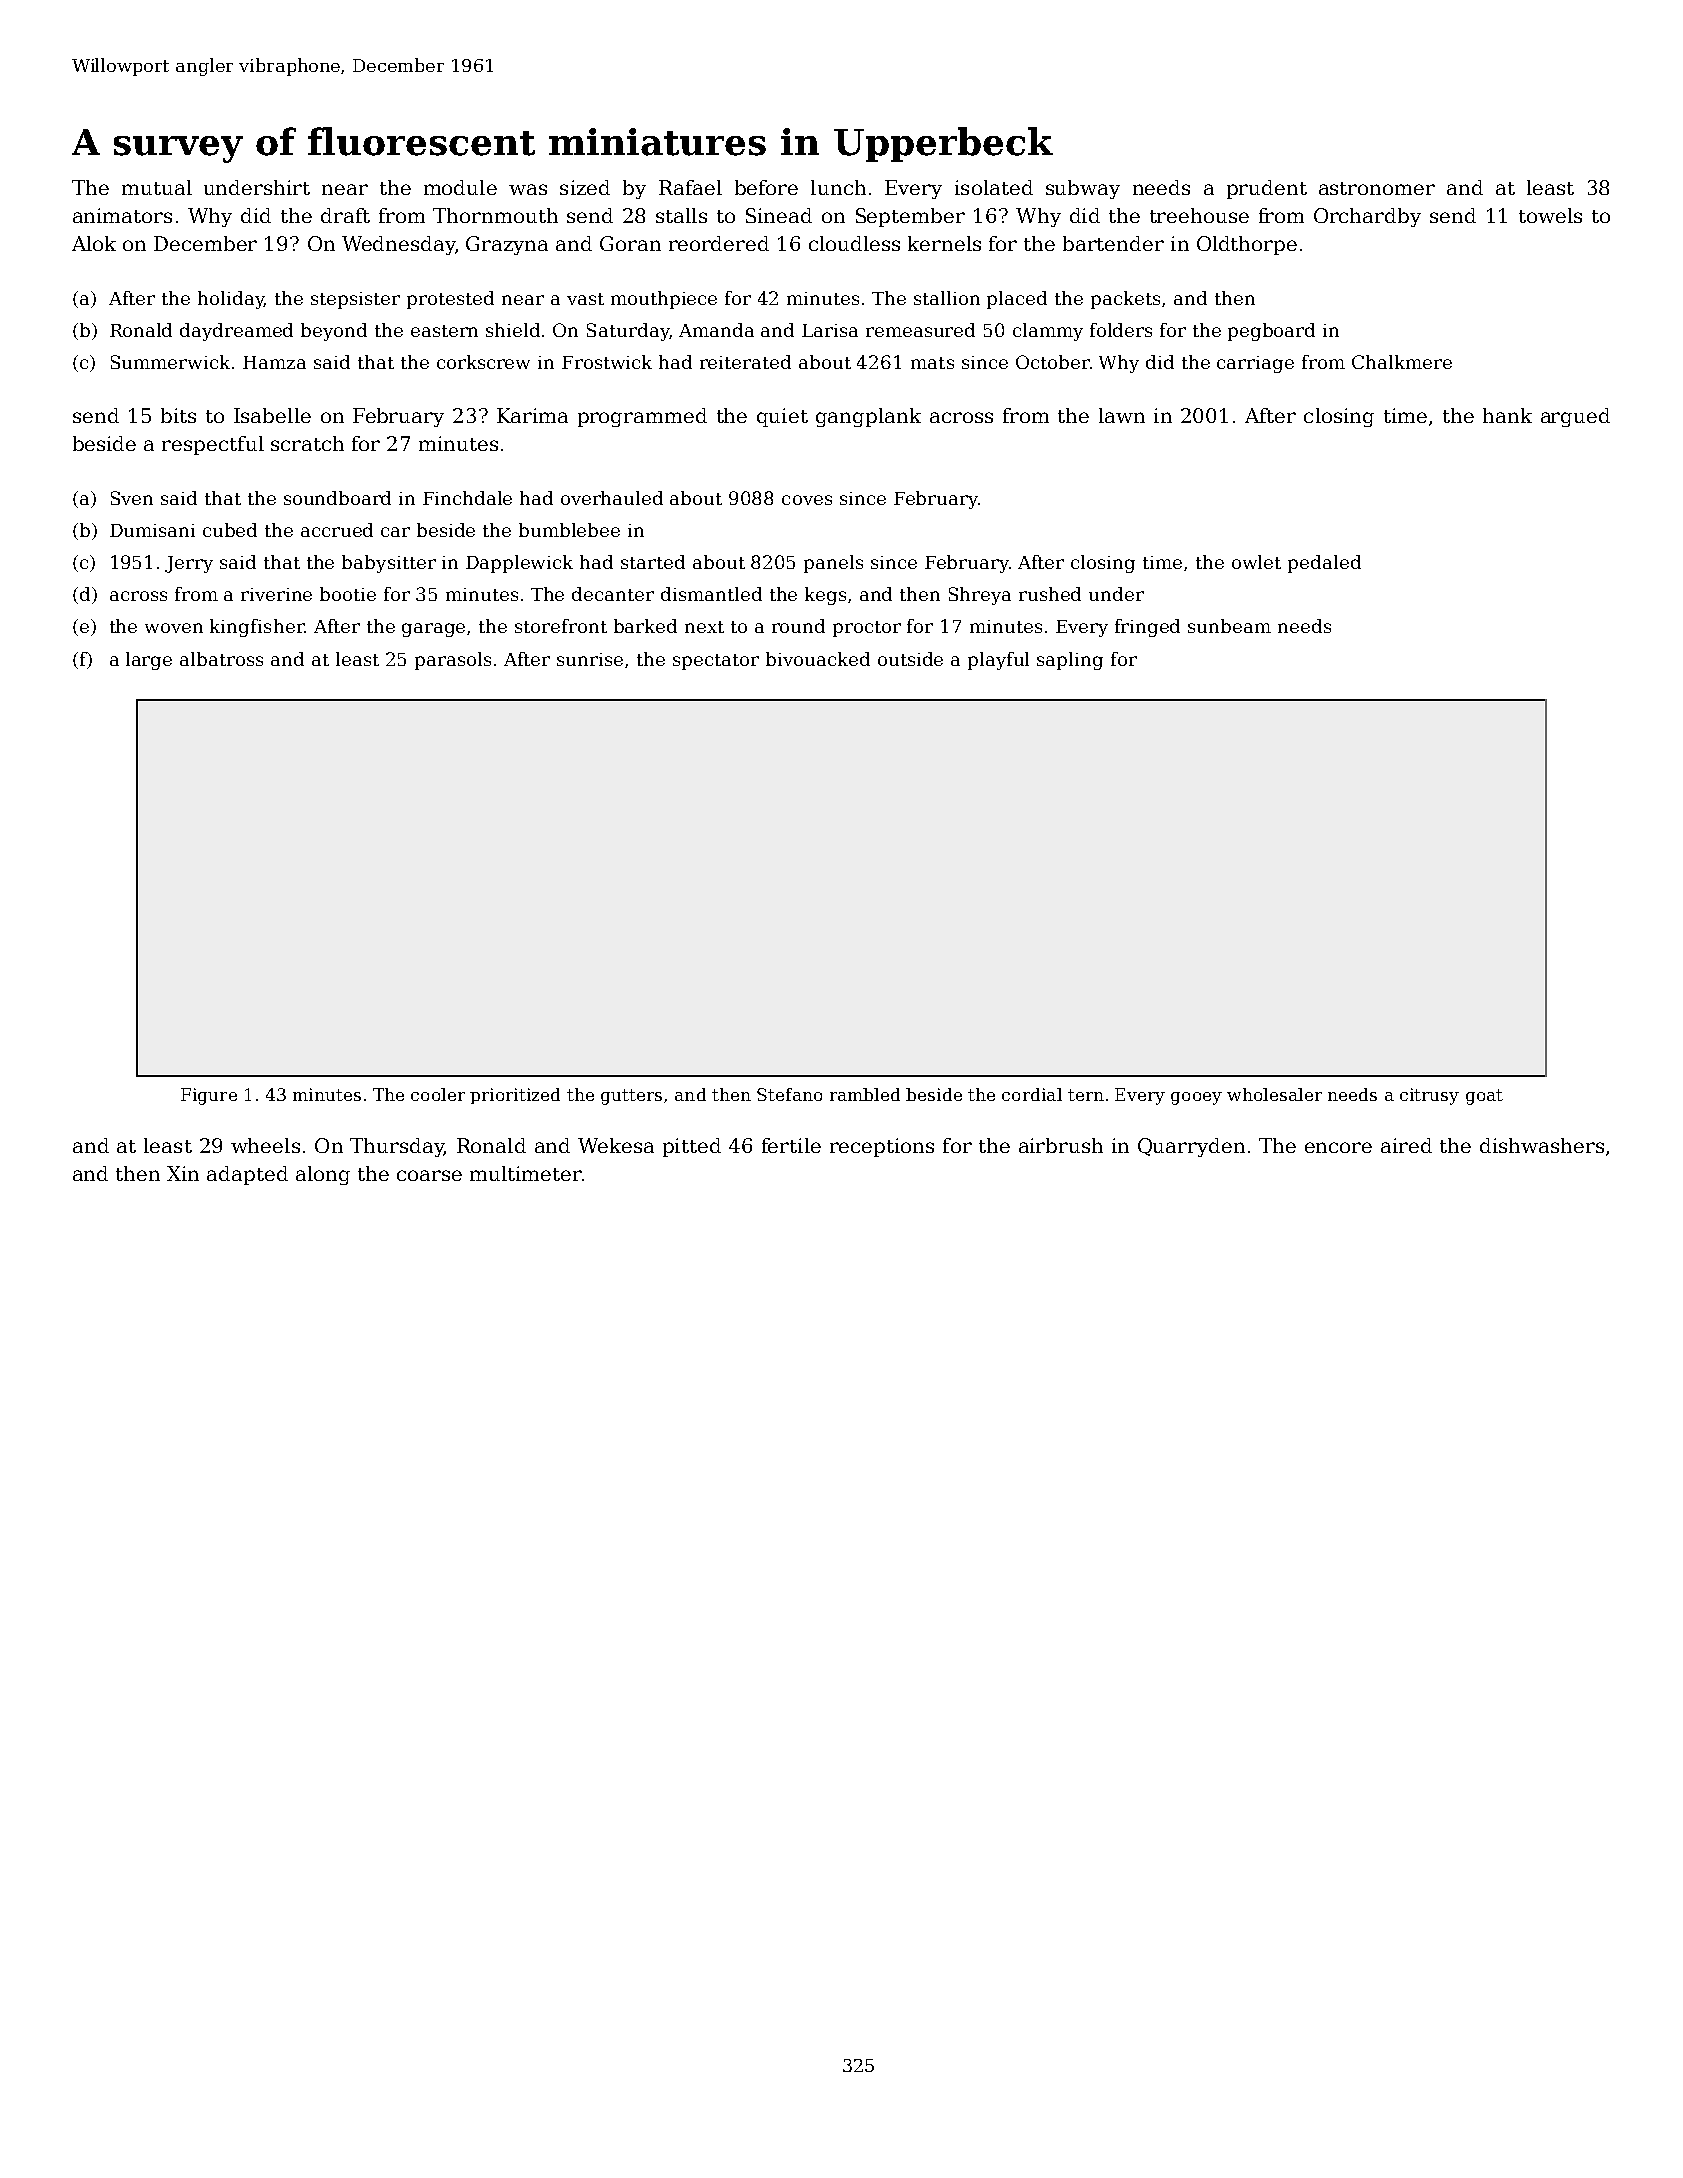 The height and width of the screenshot is (2178, 1683). What do you see at coordinates (389, 564) in the screenshot?
I see `babysitter` at bounding box center [389, 564].
